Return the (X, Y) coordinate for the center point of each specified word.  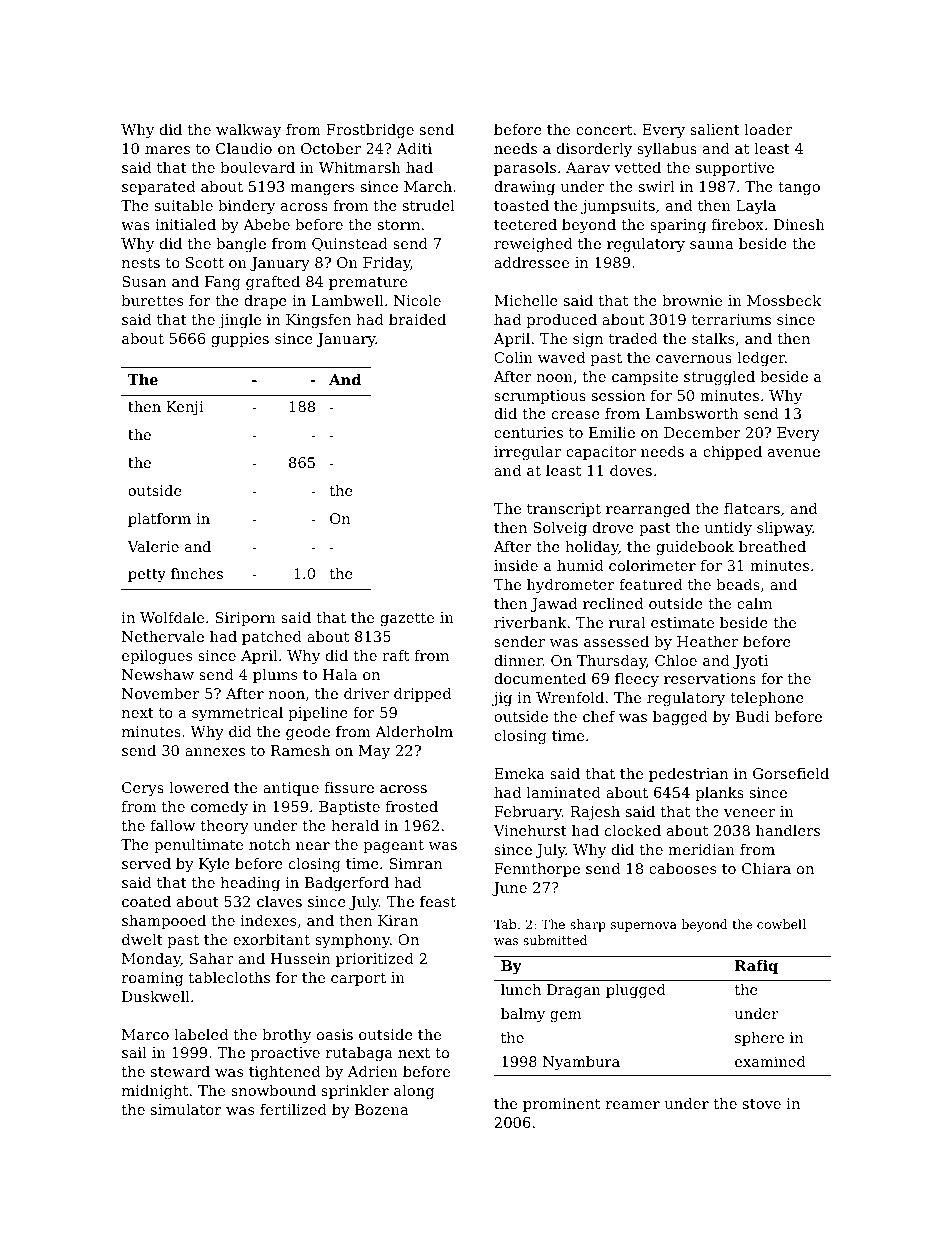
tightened (284, 1073)
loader (768, 129)
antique (291, 789)
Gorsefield (791, 773)
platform (159, 520)
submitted (555, 940)
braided (417, 319)
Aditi (414, 148)
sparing (678, 226)
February (528, 813)
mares (167, 150)
